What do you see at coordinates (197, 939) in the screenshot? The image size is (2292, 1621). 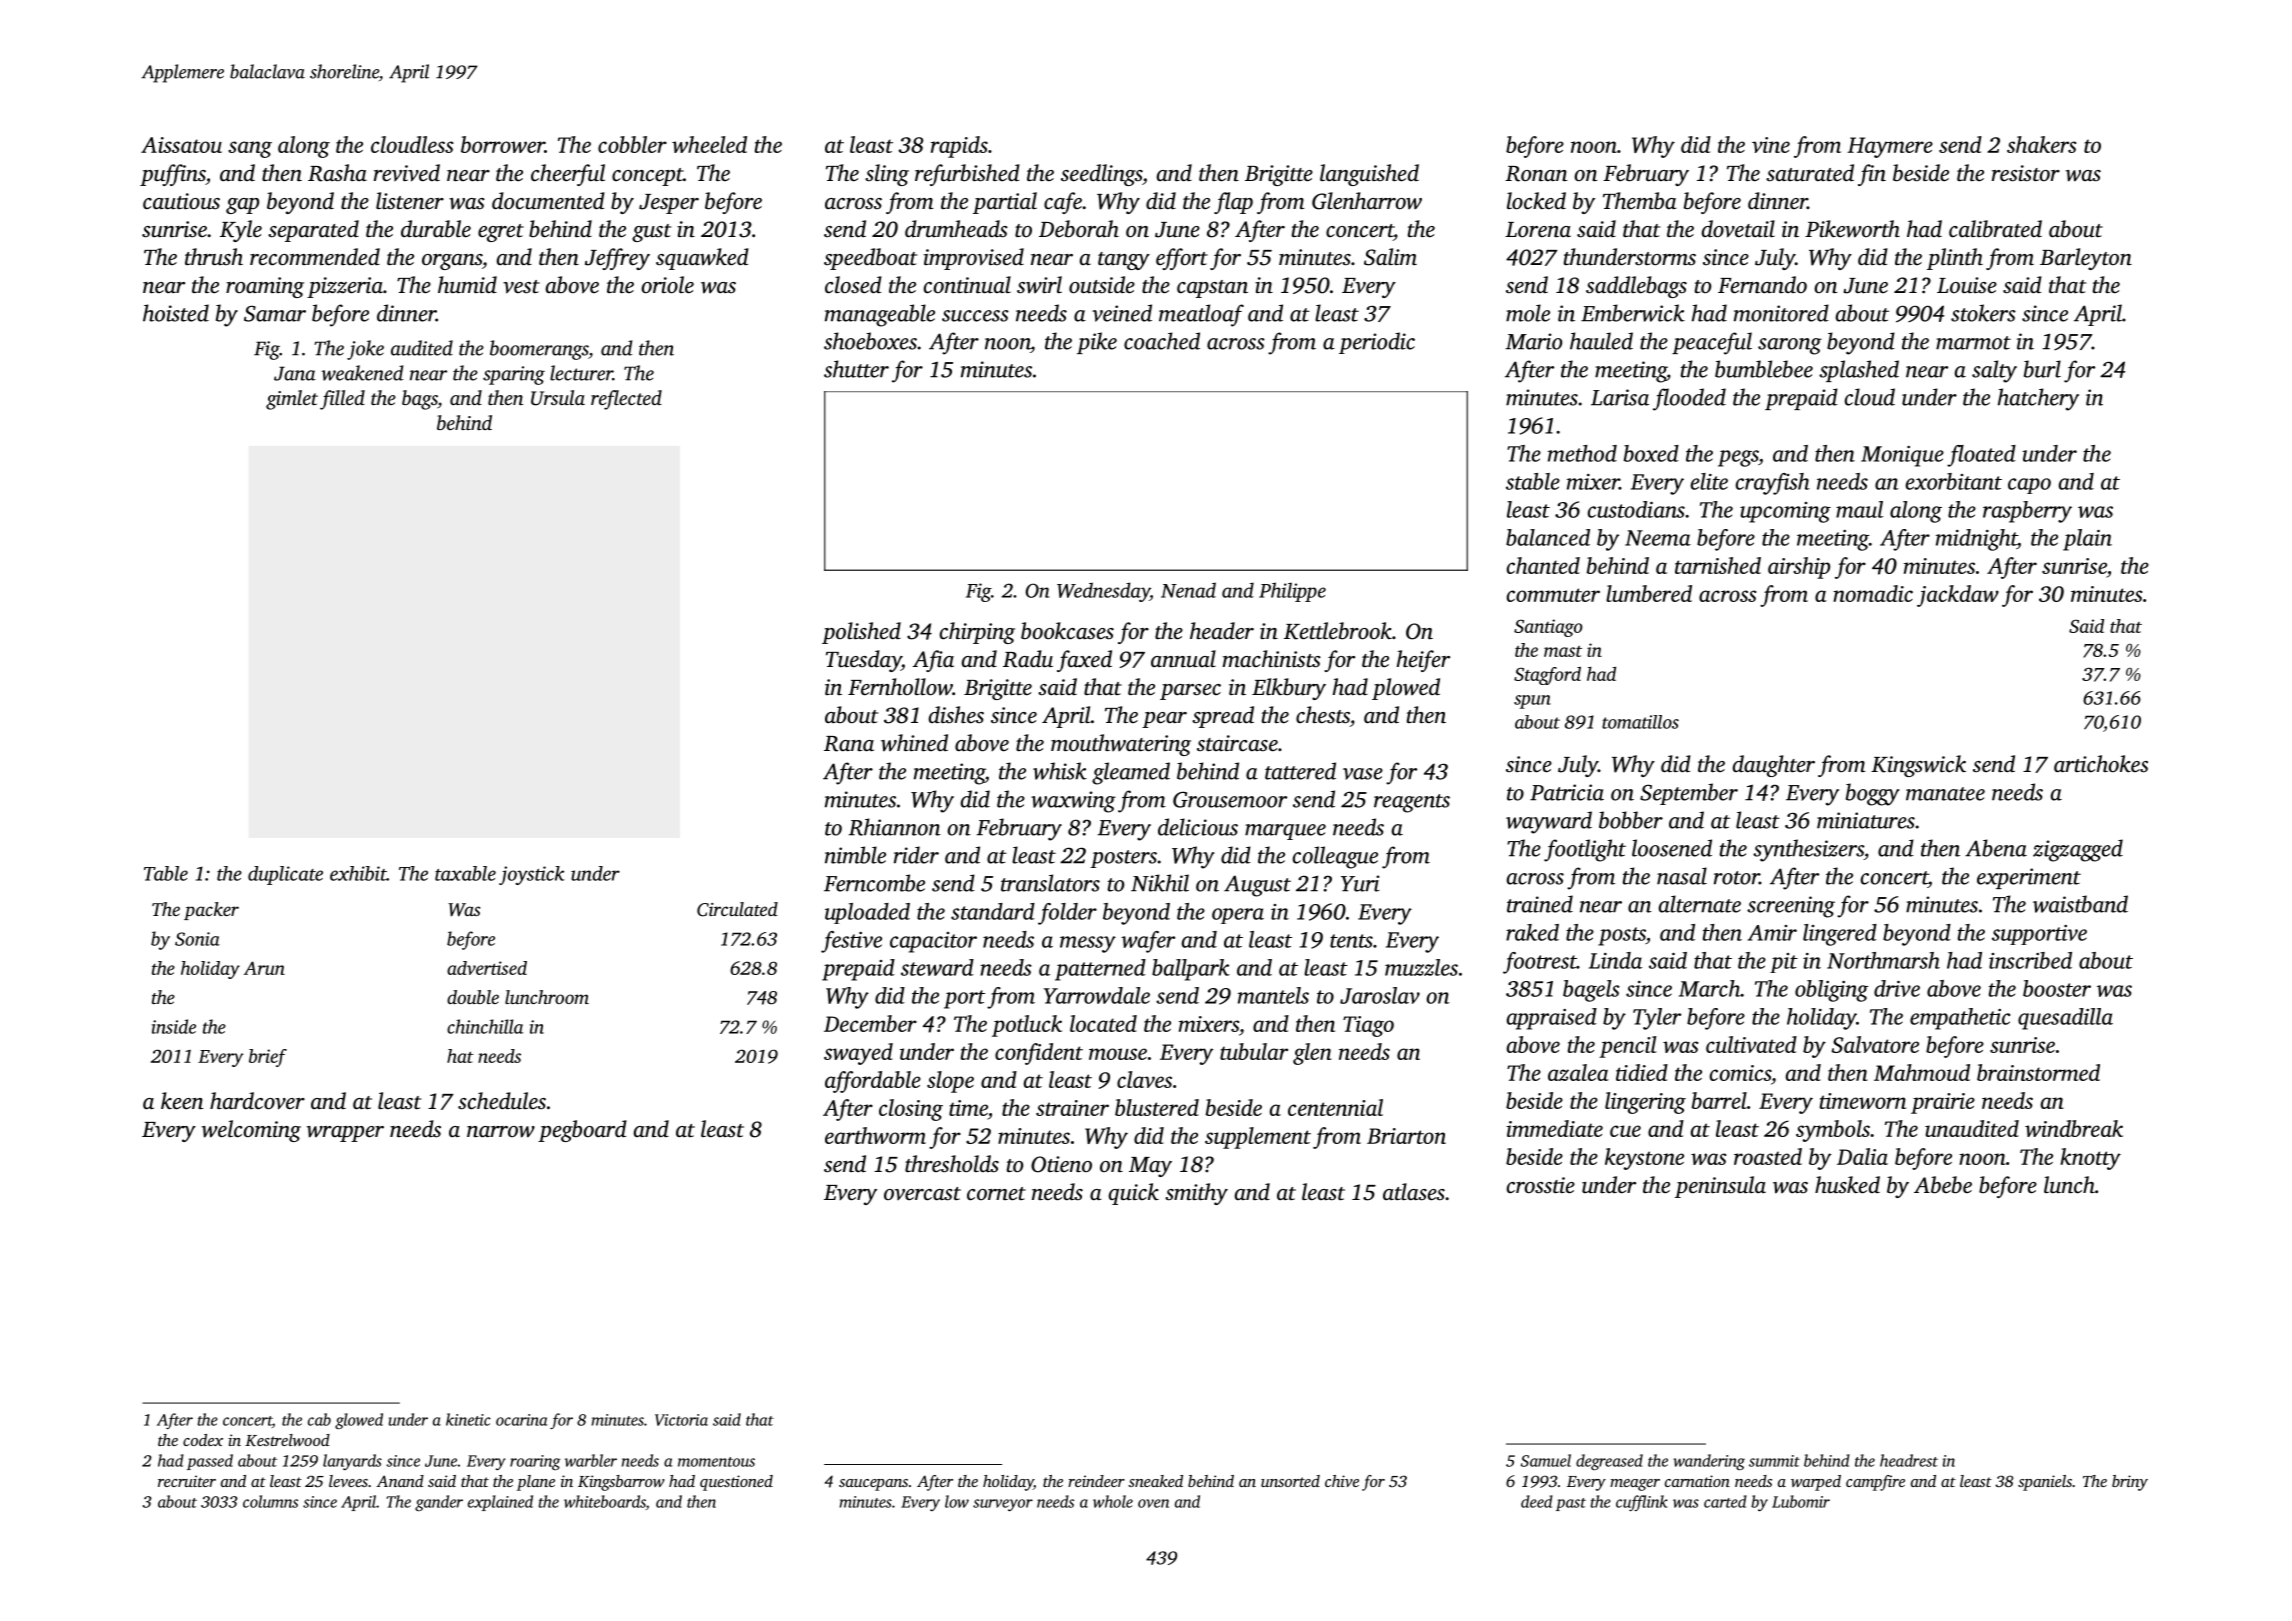 I see `Sonia` at bounding box center [197, 939].
